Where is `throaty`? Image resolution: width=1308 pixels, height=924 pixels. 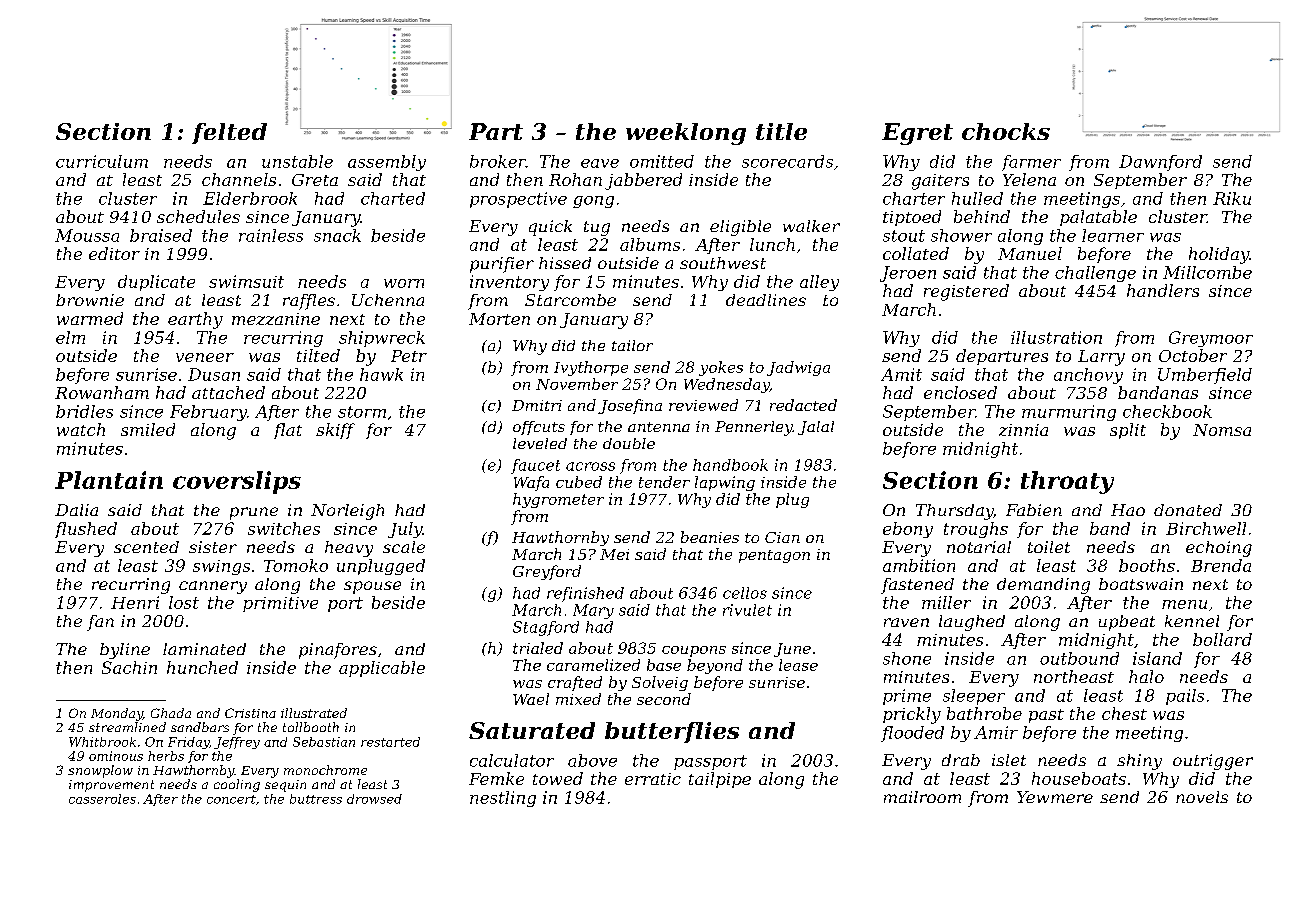
throaty is located at coordinates (1067, 482).
